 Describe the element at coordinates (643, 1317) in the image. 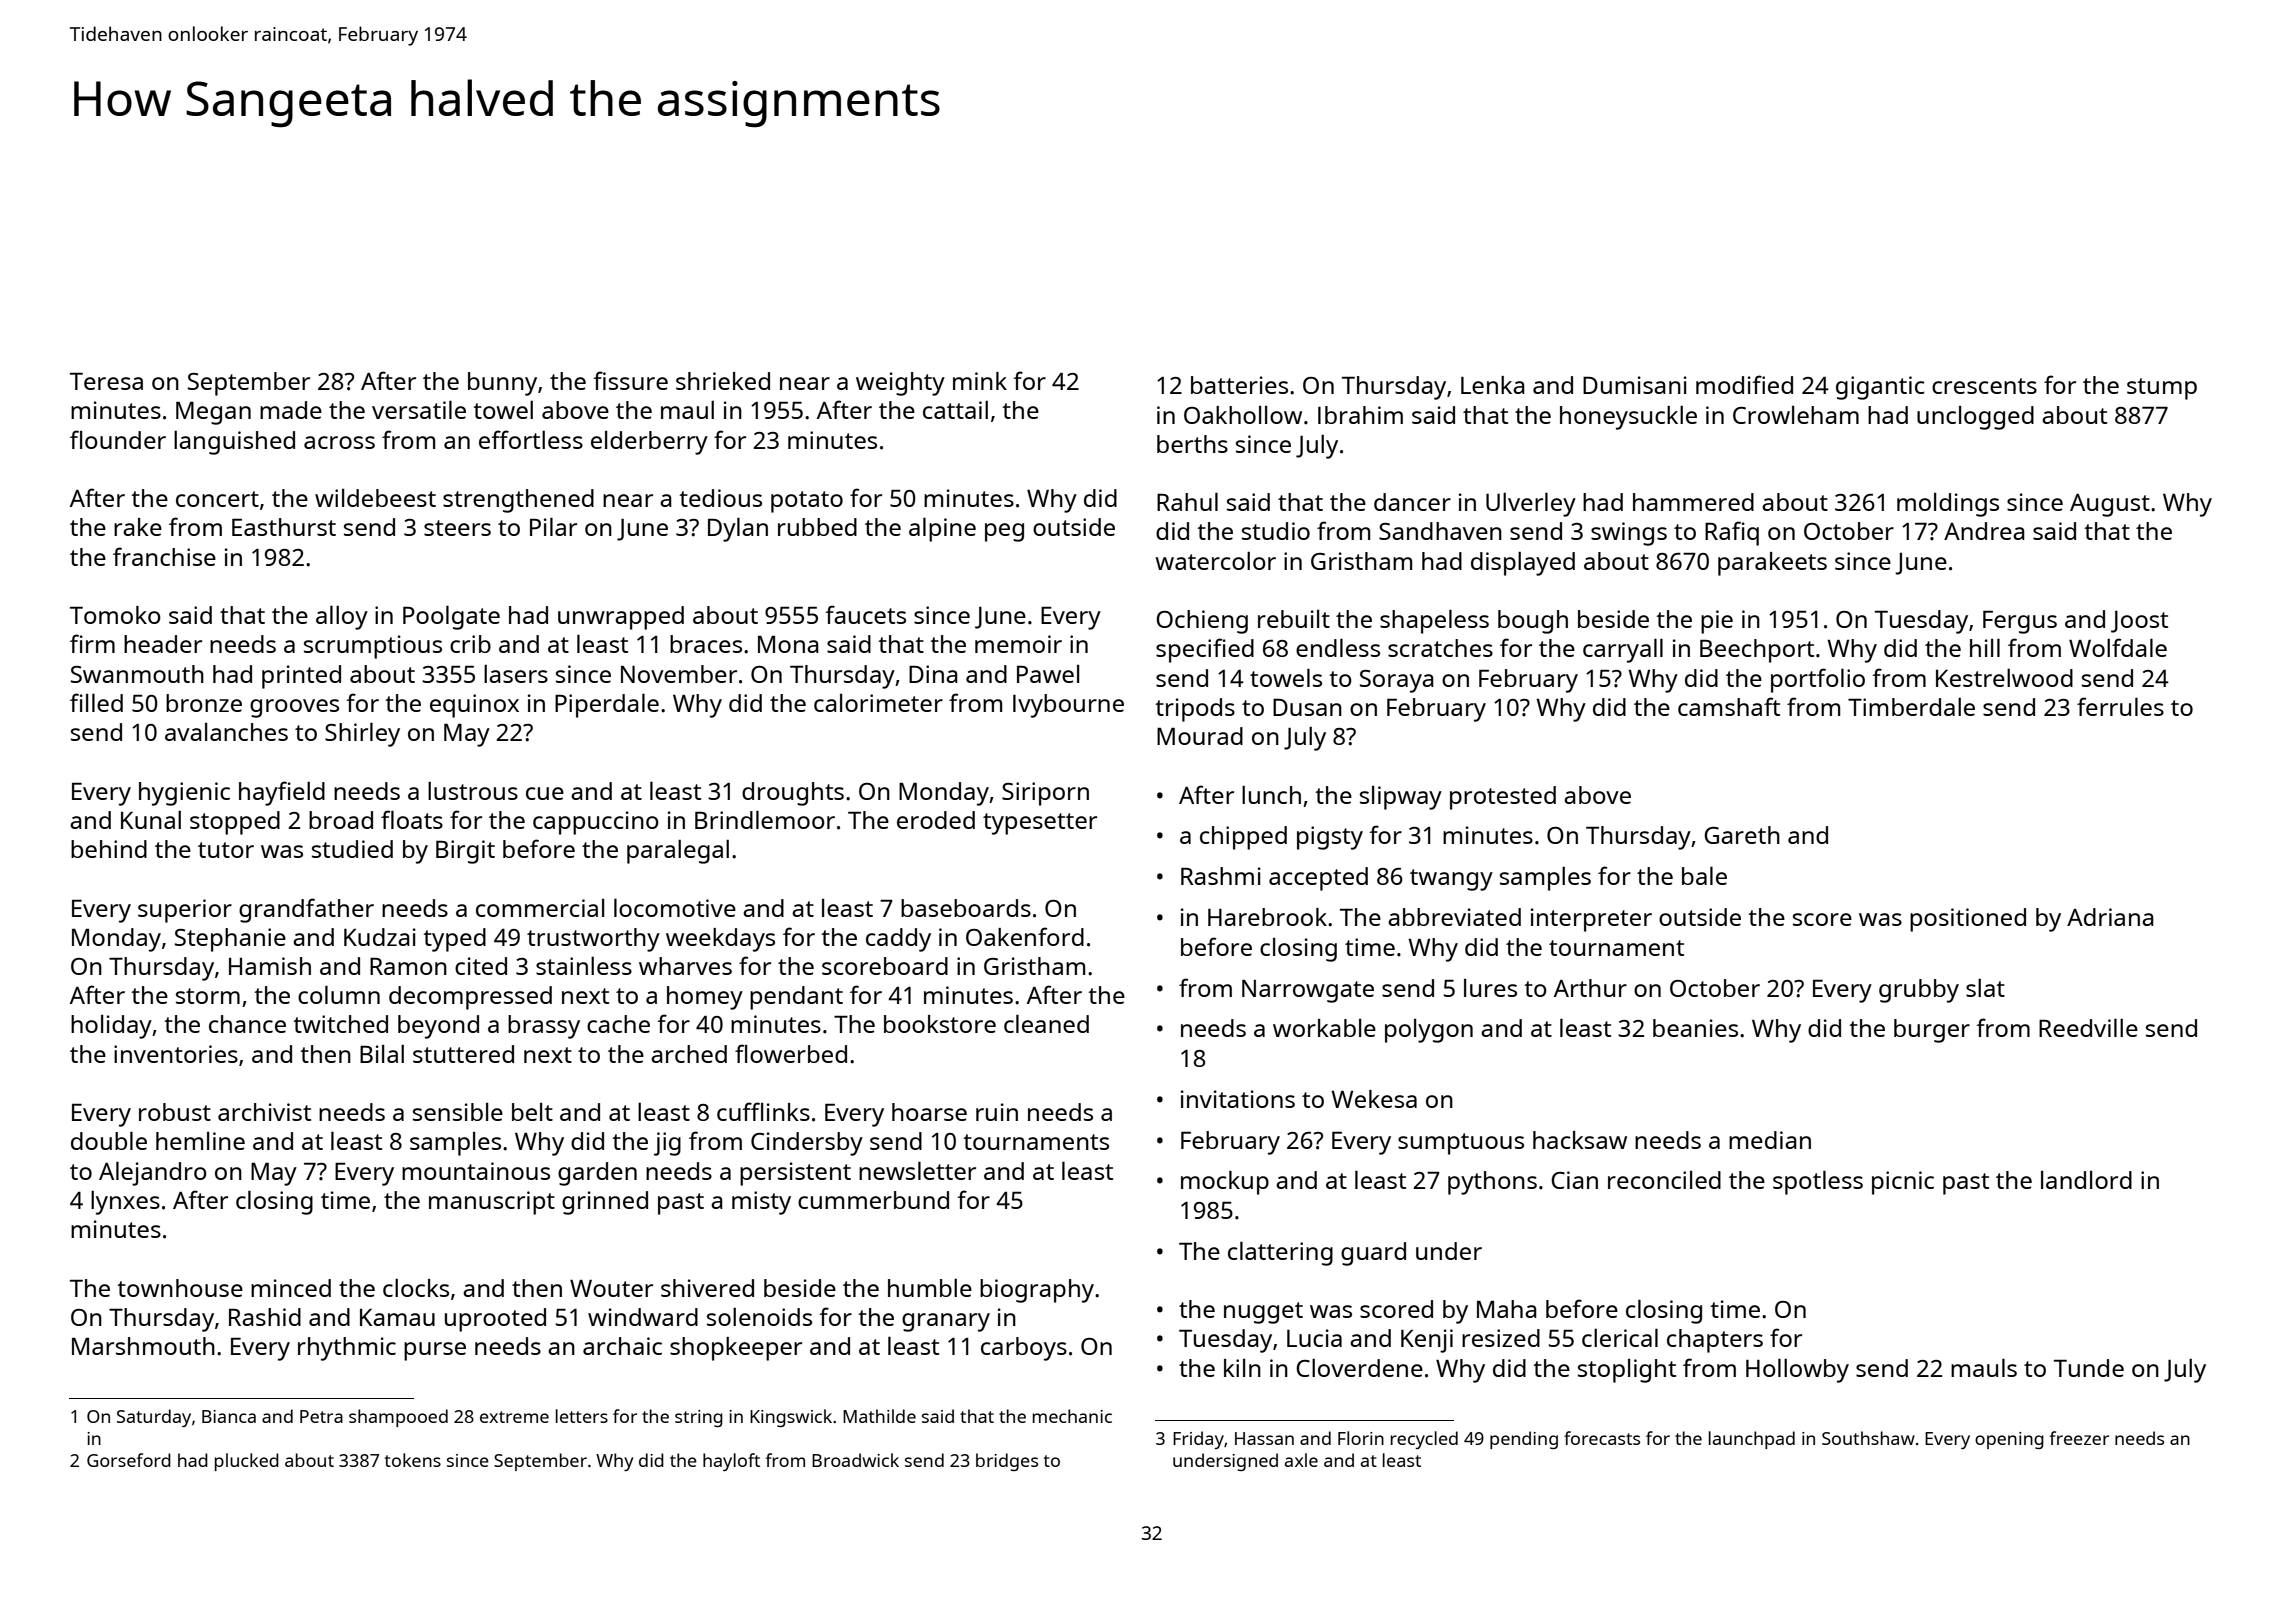

I see `windward` at that location.
